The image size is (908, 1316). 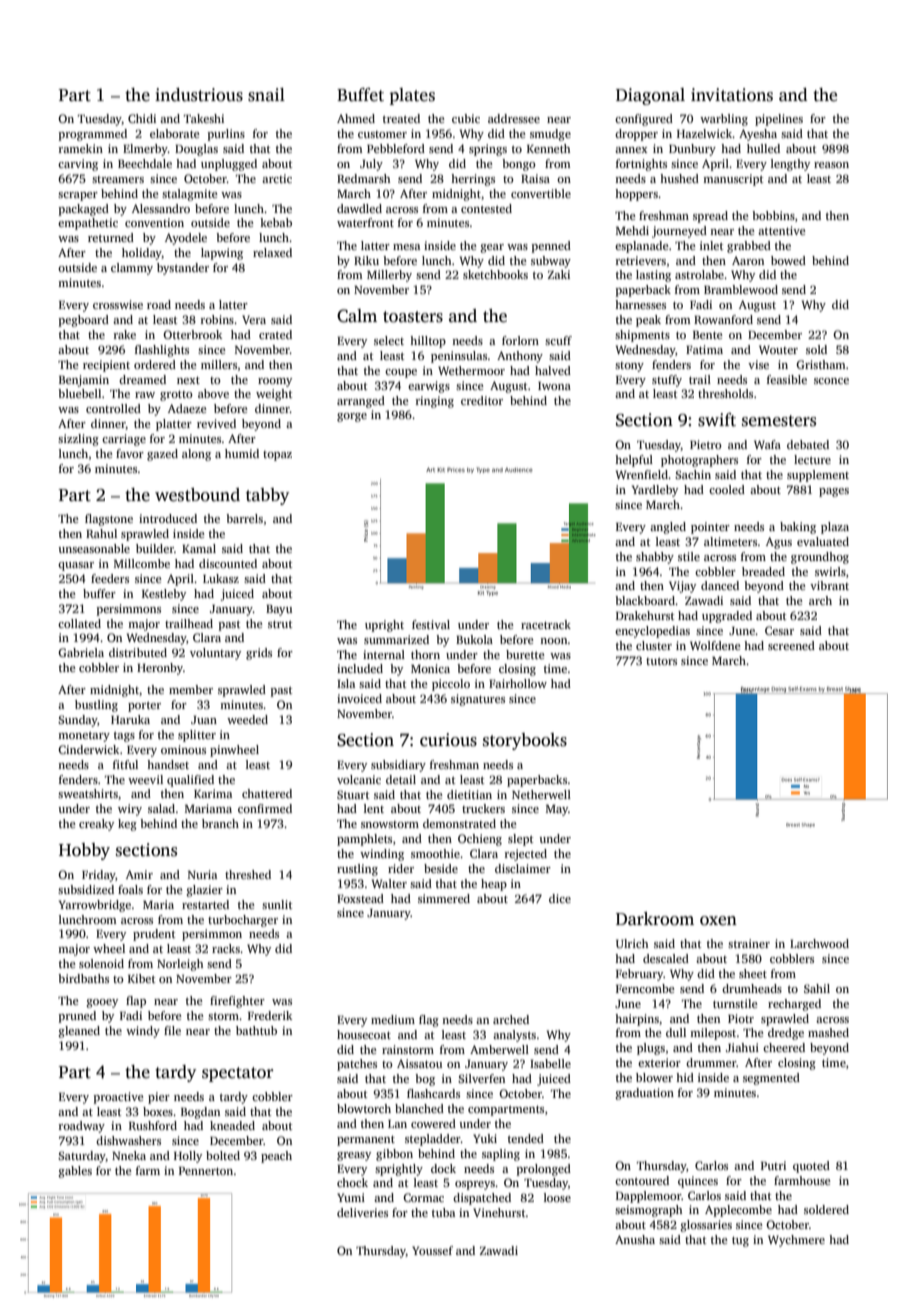 What do you see at coordinates (78, 196) in the screenshot?
I see `scraper` at bounding box center [78, 196].
